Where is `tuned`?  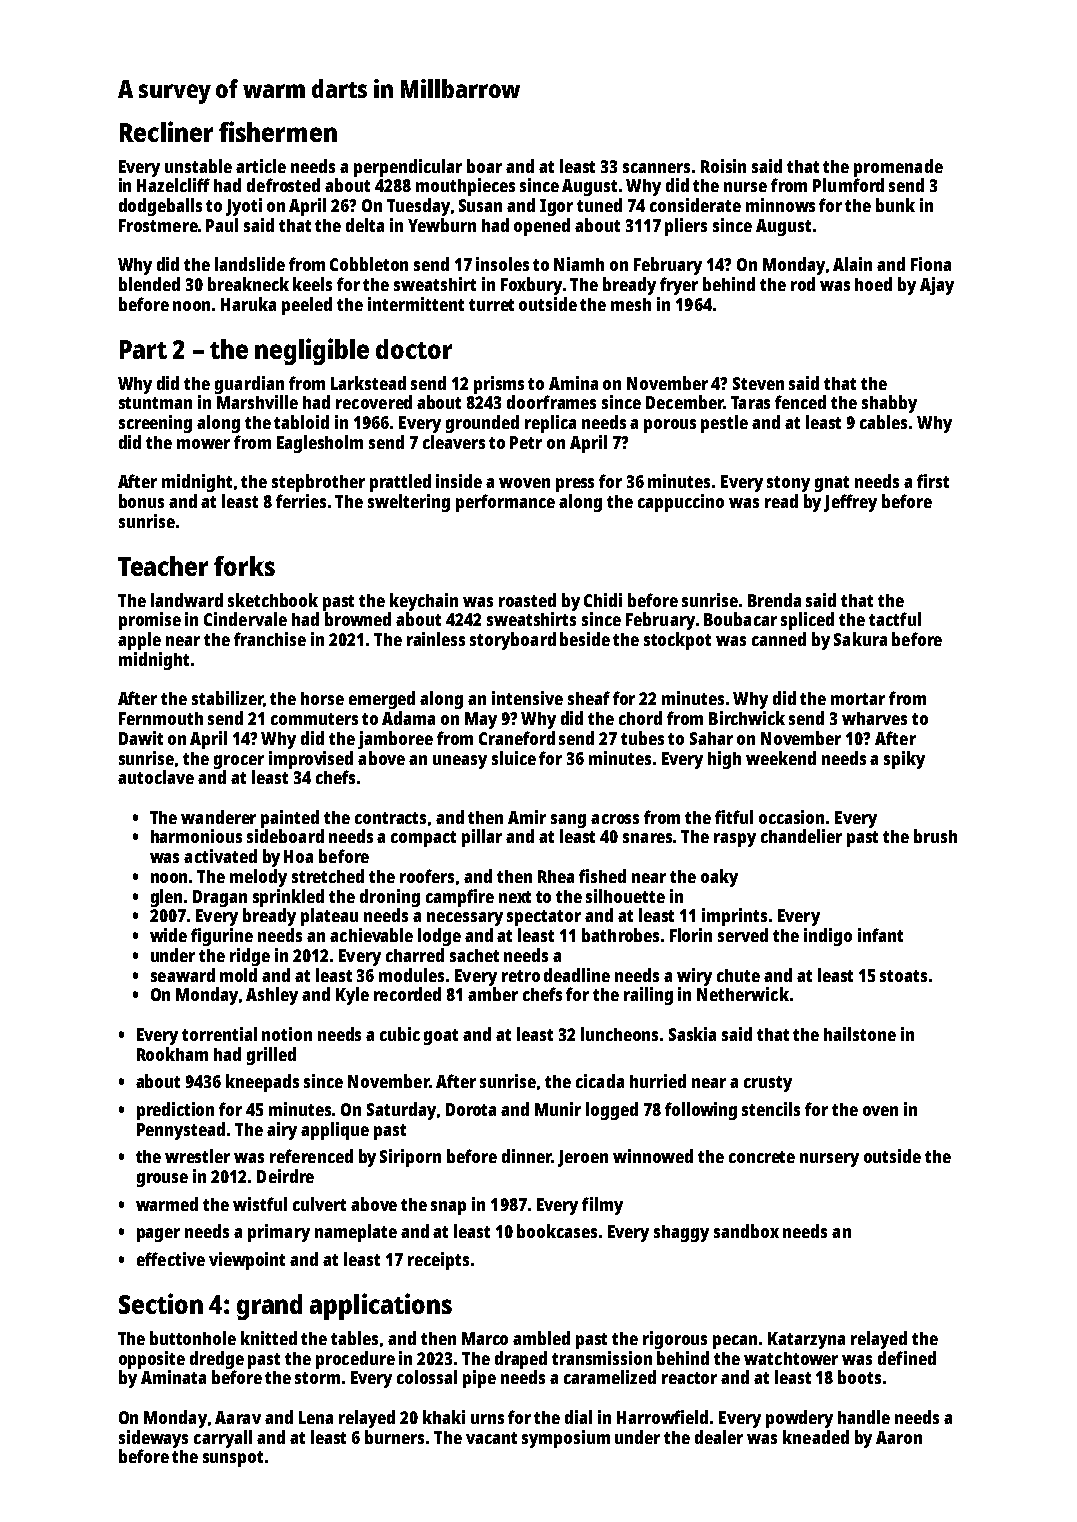
tuned is located at coordinates (599, 205).
